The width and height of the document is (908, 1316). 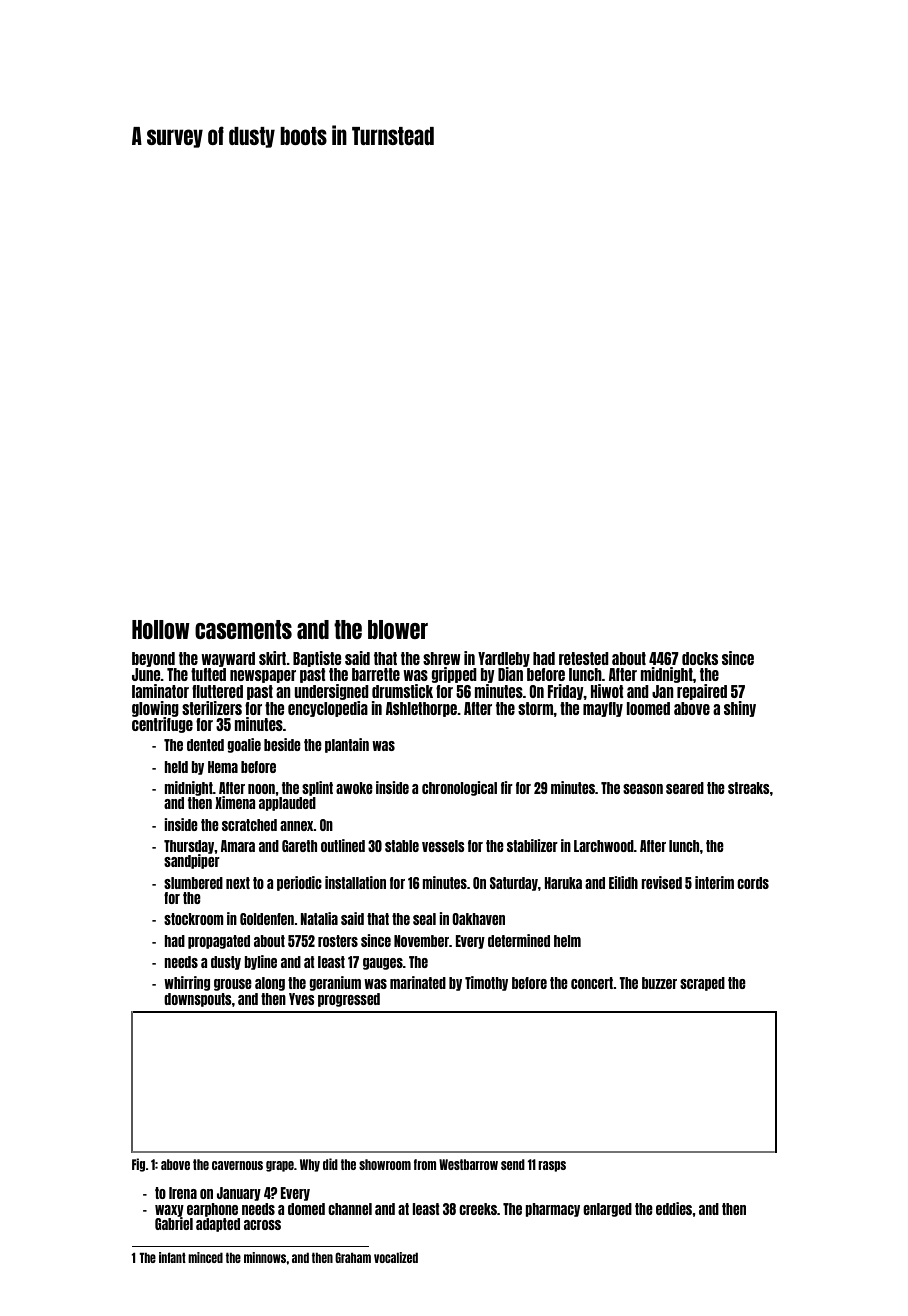 I want to click on stabilizer, so click(x=532, y=845).
